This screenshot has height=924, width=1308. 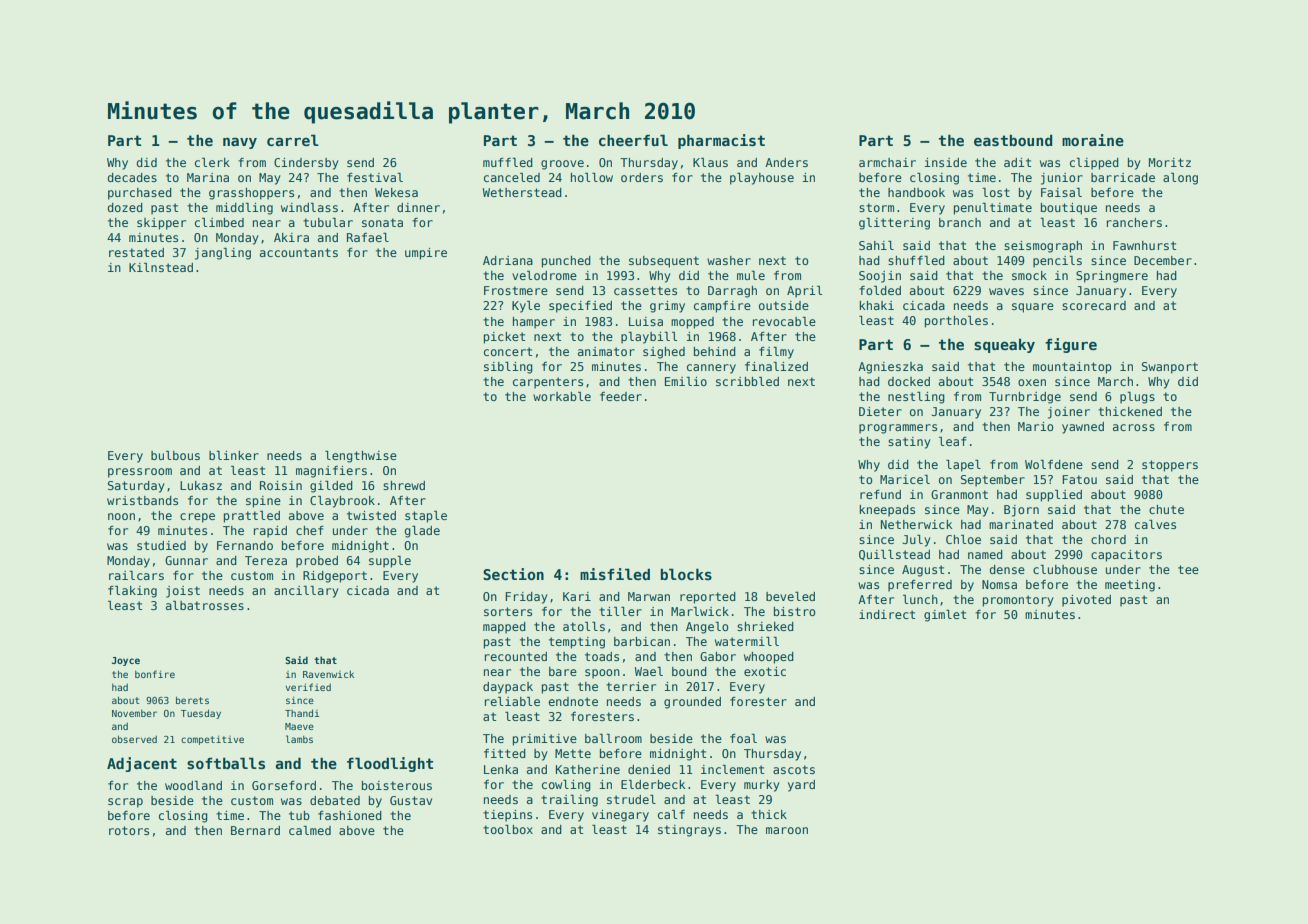 I want to click on playhouse, so click(x=762, y=179).
